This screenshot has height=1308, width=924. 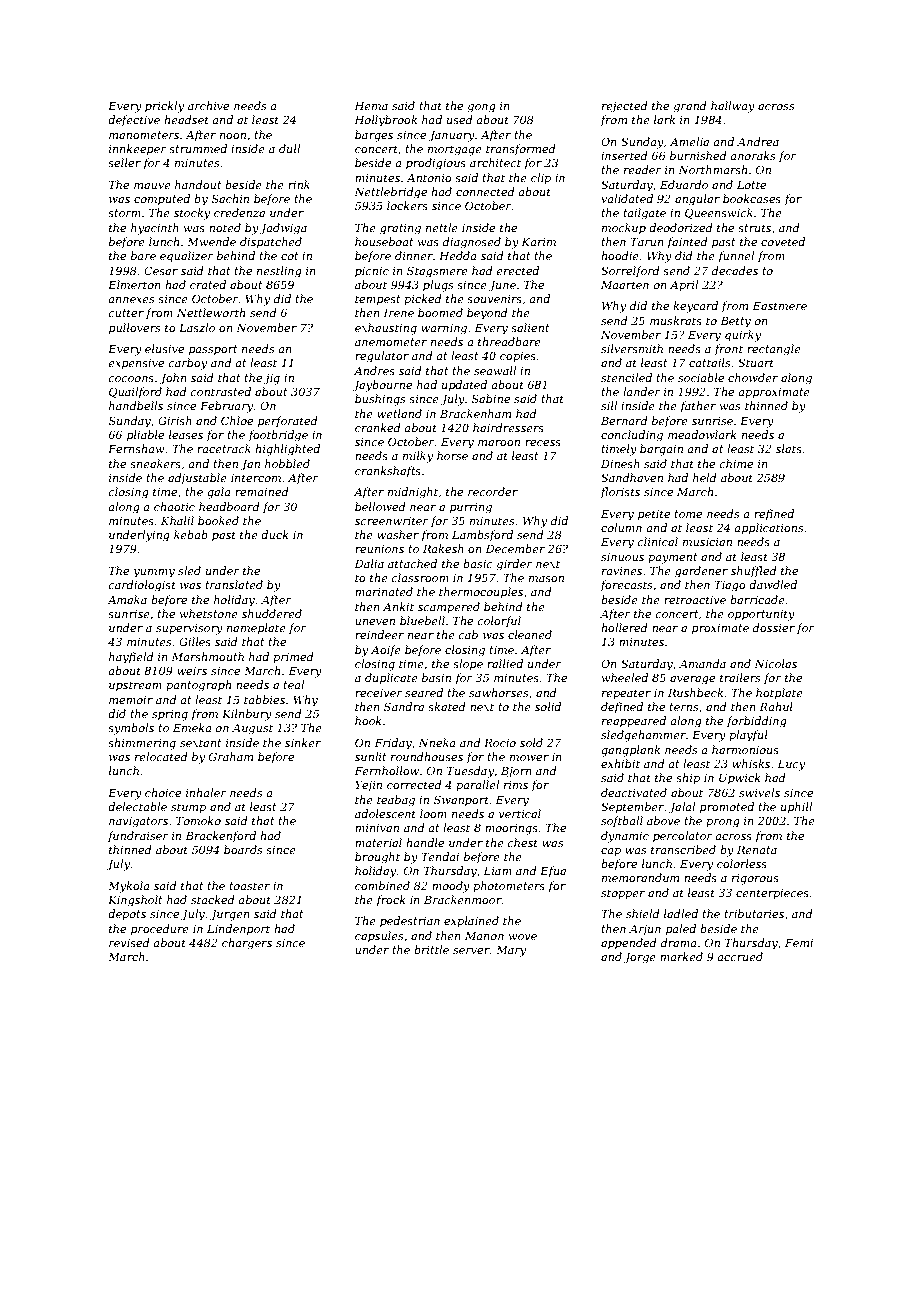 I want to click on deodorized, so click(x=681, y=227).
